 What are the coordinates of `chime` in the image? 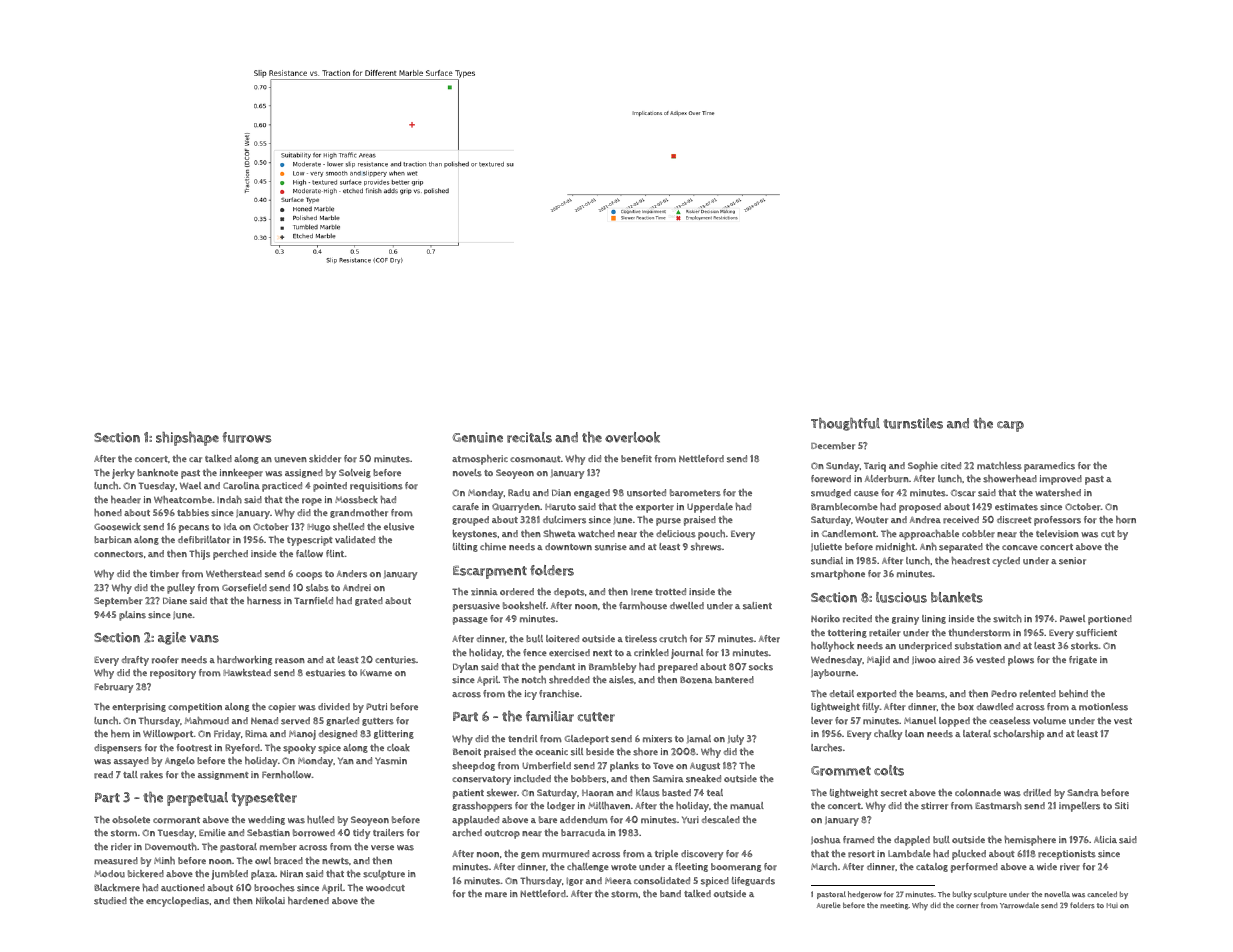 It's located at (493, 547).
